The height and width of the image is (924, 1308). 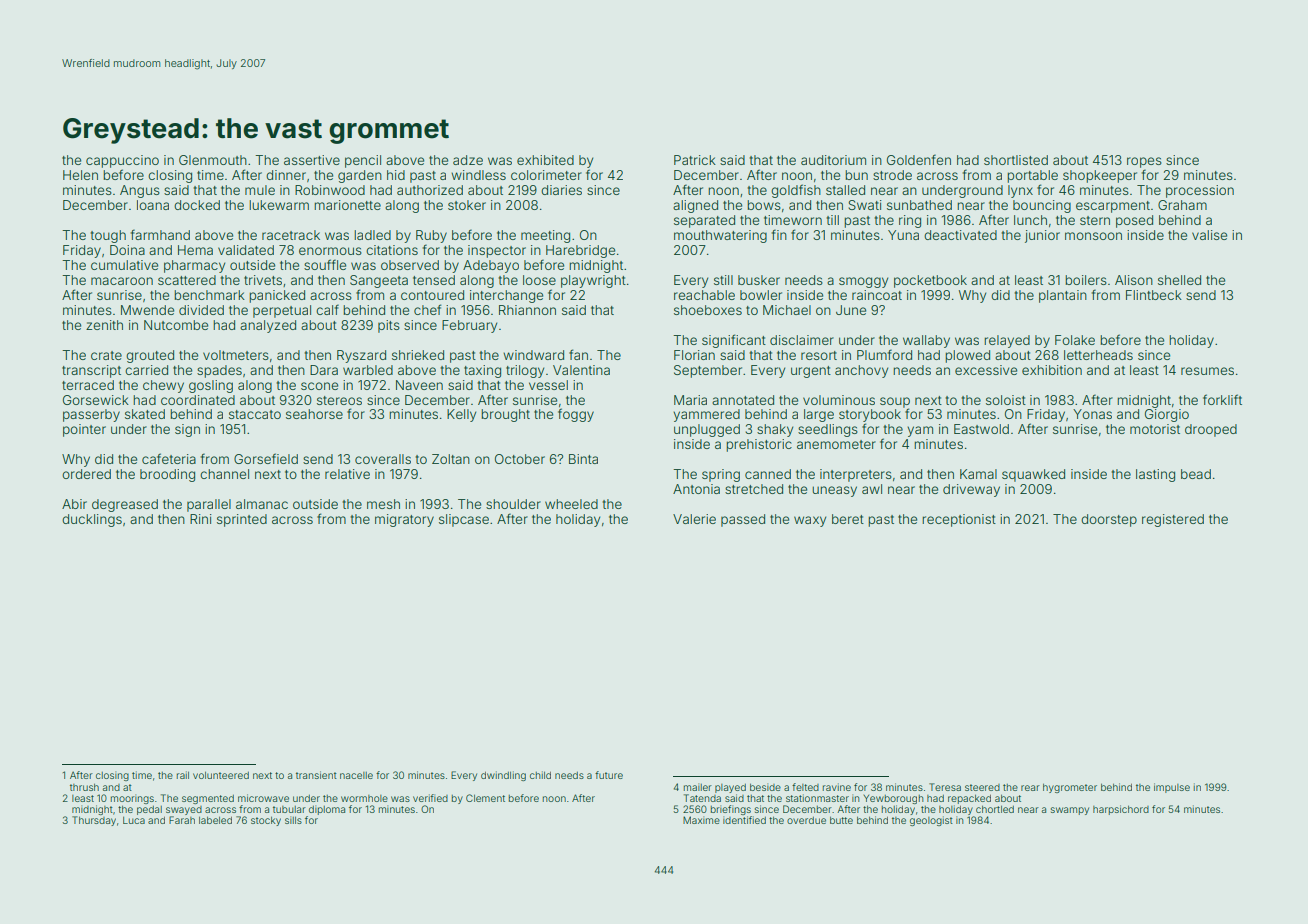 I want to click on procession, so click(x=1200, y=191).
